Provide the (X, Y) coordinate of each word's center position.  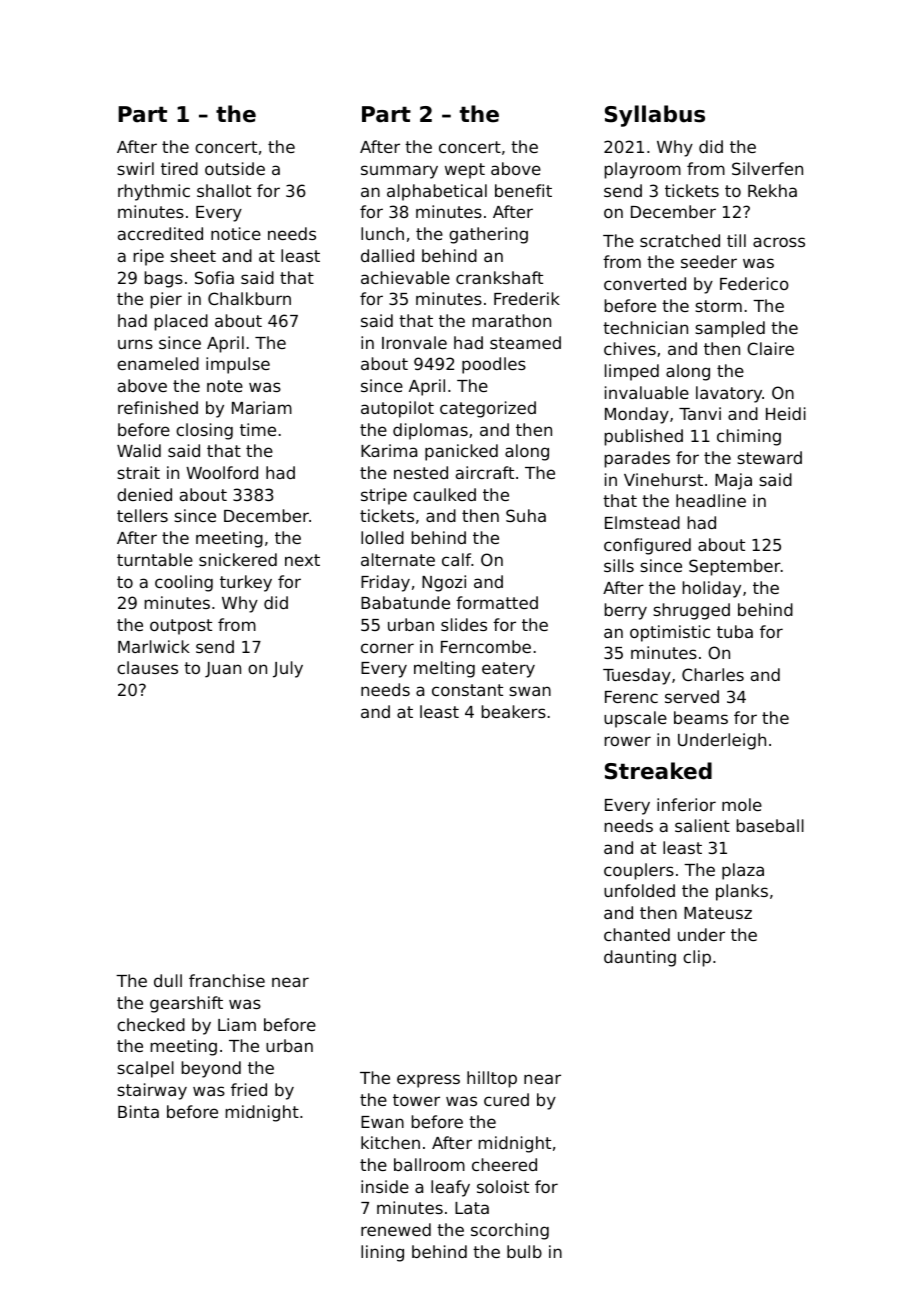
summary (399, 172)
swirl (135, 168)
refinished (158, 407)
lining (382, 1253)
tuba (735, 631)
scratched (680, 240)
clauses (147, 667)
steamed (525, 342)
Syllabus (655, 116)
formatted (497, 602)
